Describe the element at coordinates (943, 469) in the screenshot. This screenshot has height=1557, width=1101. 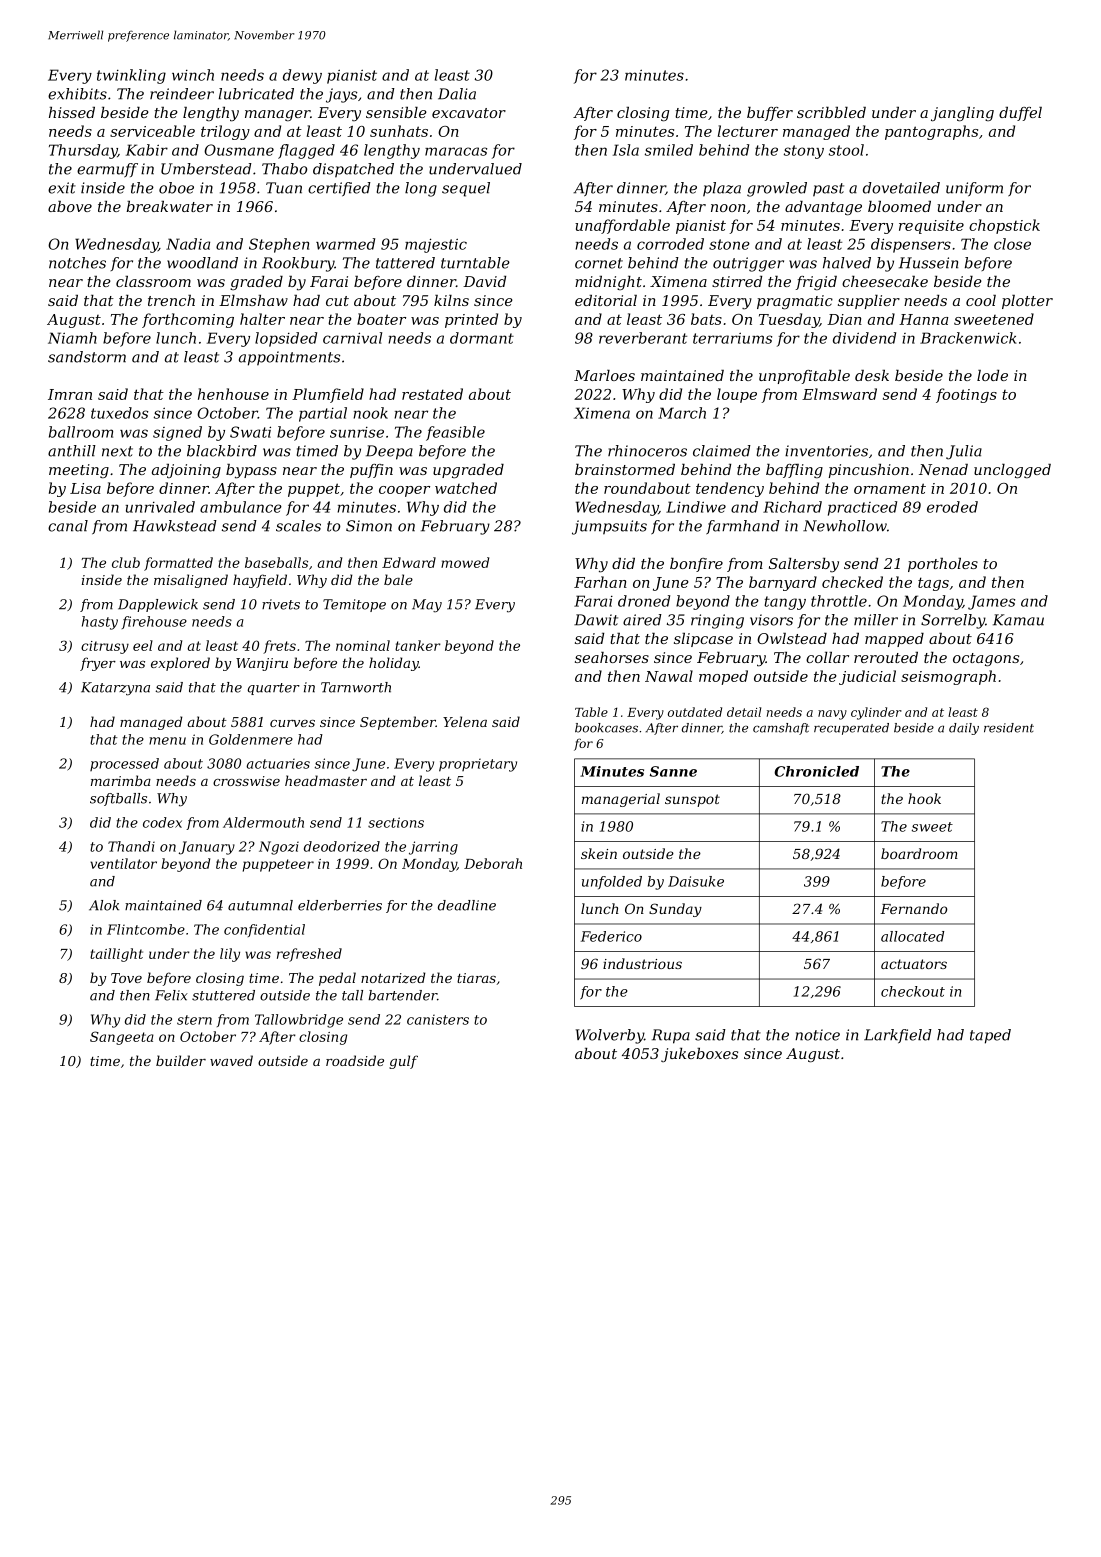
I see `Nenad` at that location.
